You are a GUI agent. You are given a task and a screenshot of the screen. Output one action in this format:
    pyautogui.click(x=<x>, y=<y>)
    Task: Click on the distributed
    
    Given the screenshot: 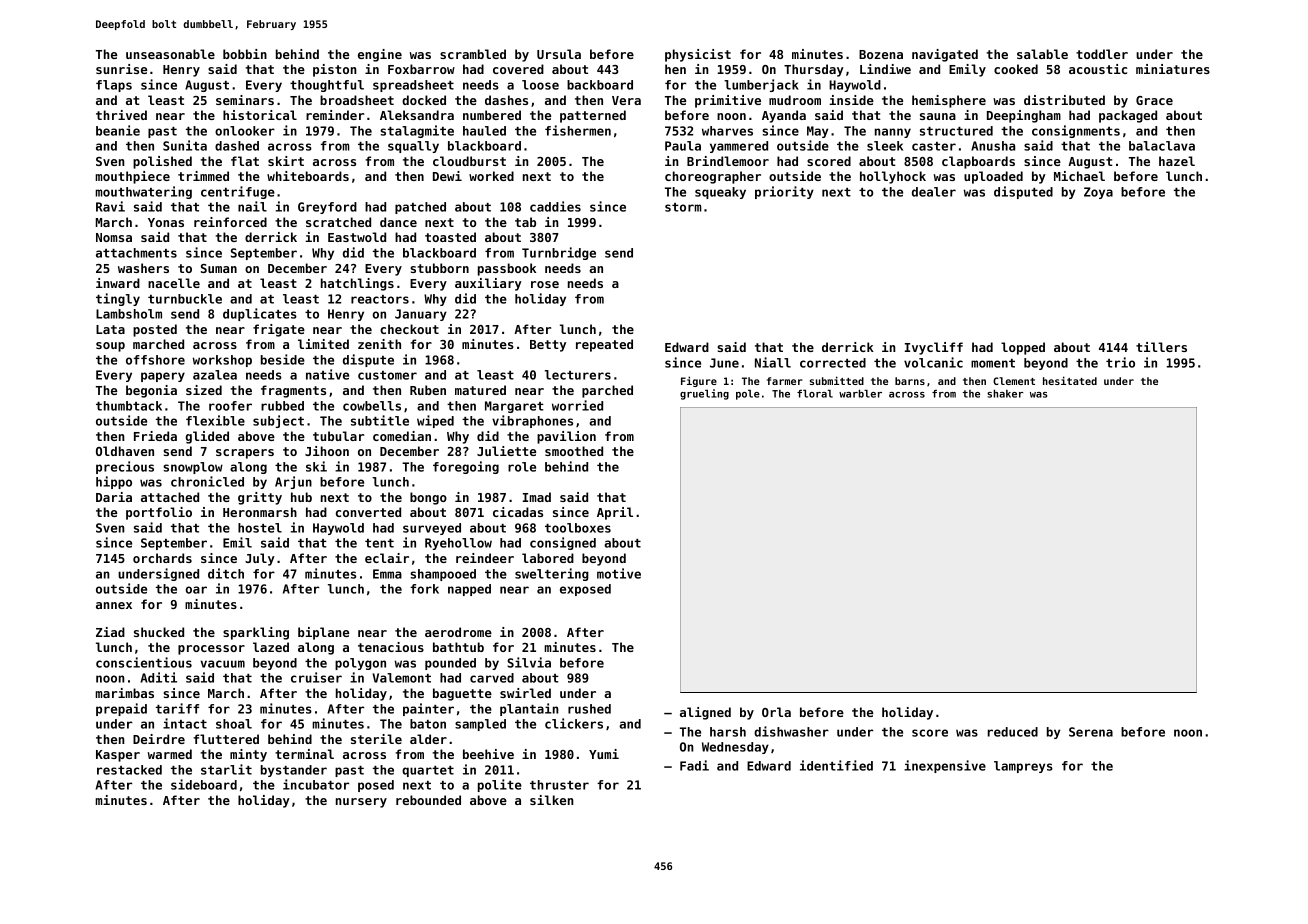 What is the action you would take?
    pyautogui.click(x=1064, y=100)
